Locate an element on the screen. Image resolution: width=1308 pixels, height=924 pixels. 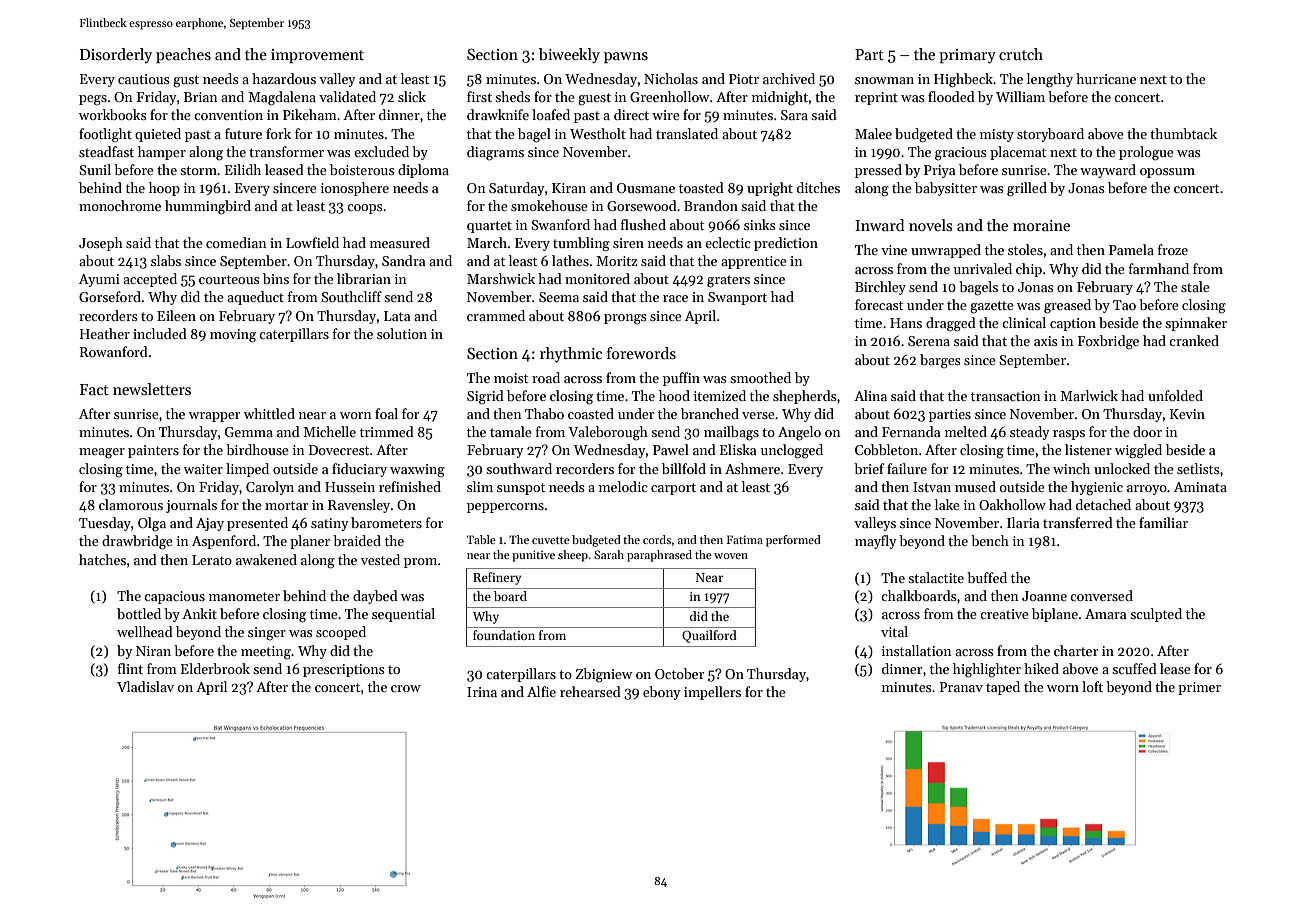
Marshwick is located at coordinates (501, 278).
